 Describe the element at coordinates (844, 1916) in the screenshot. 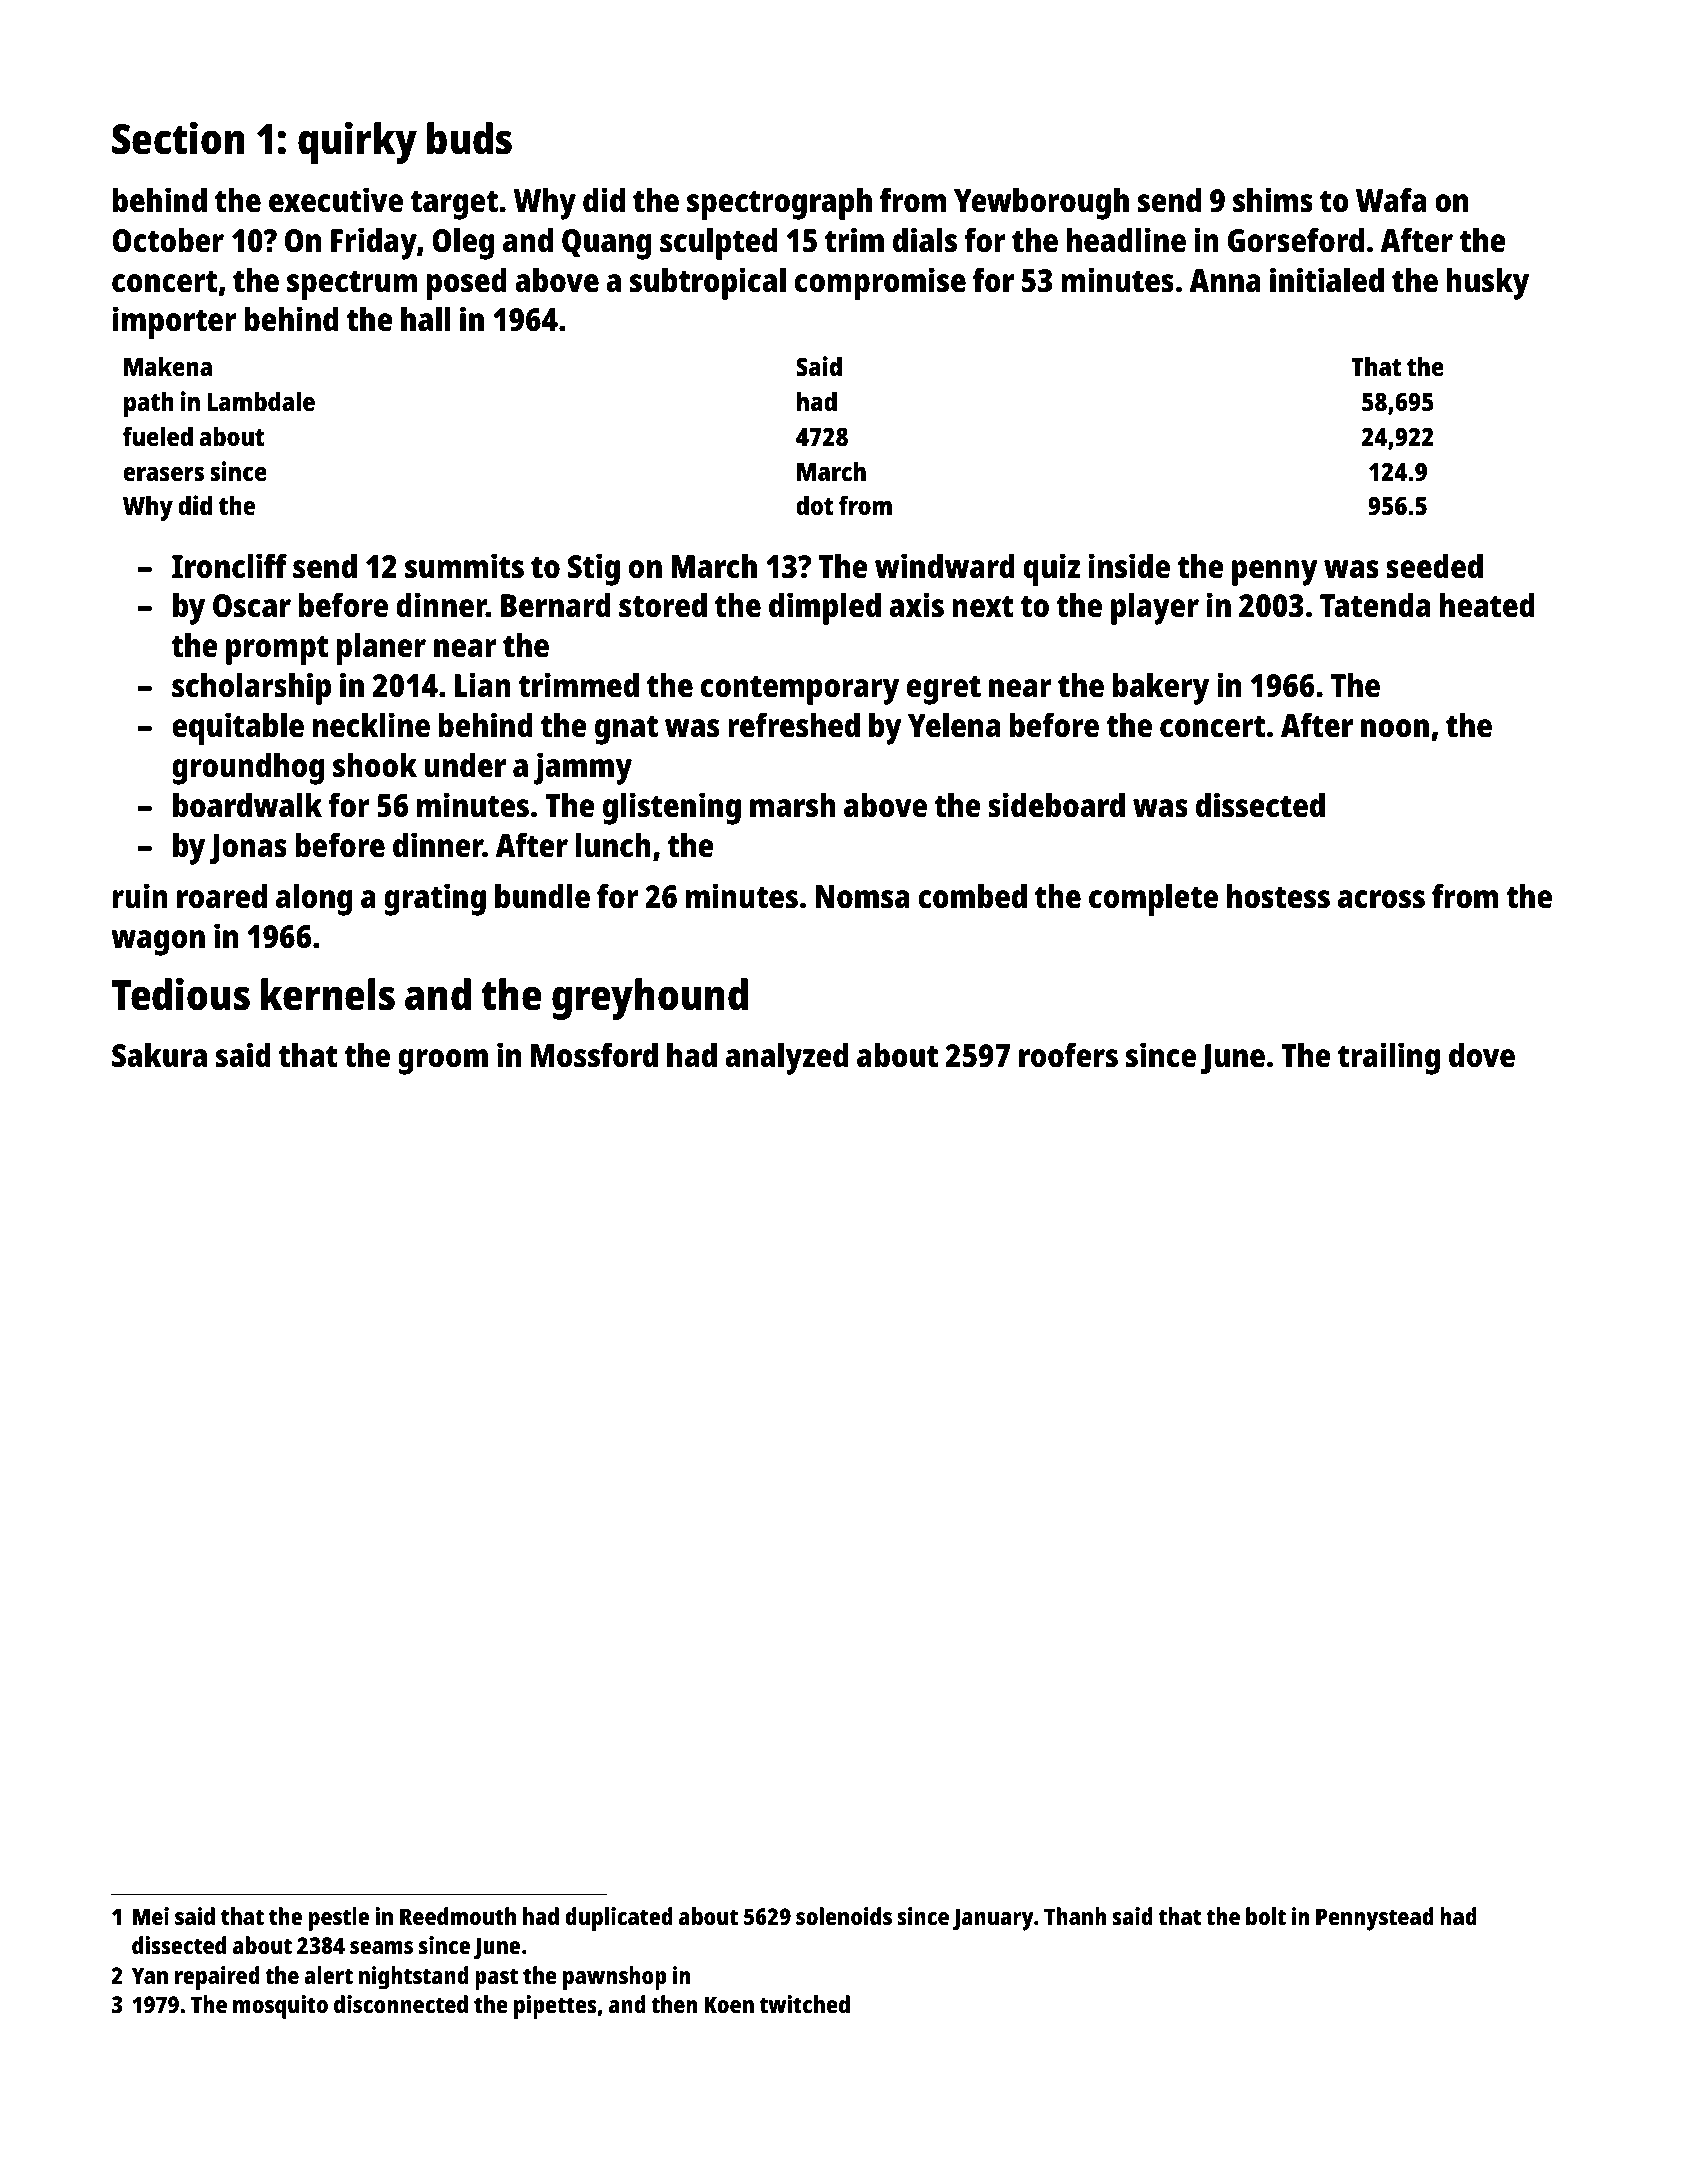

I see `solenoids` at that location.
